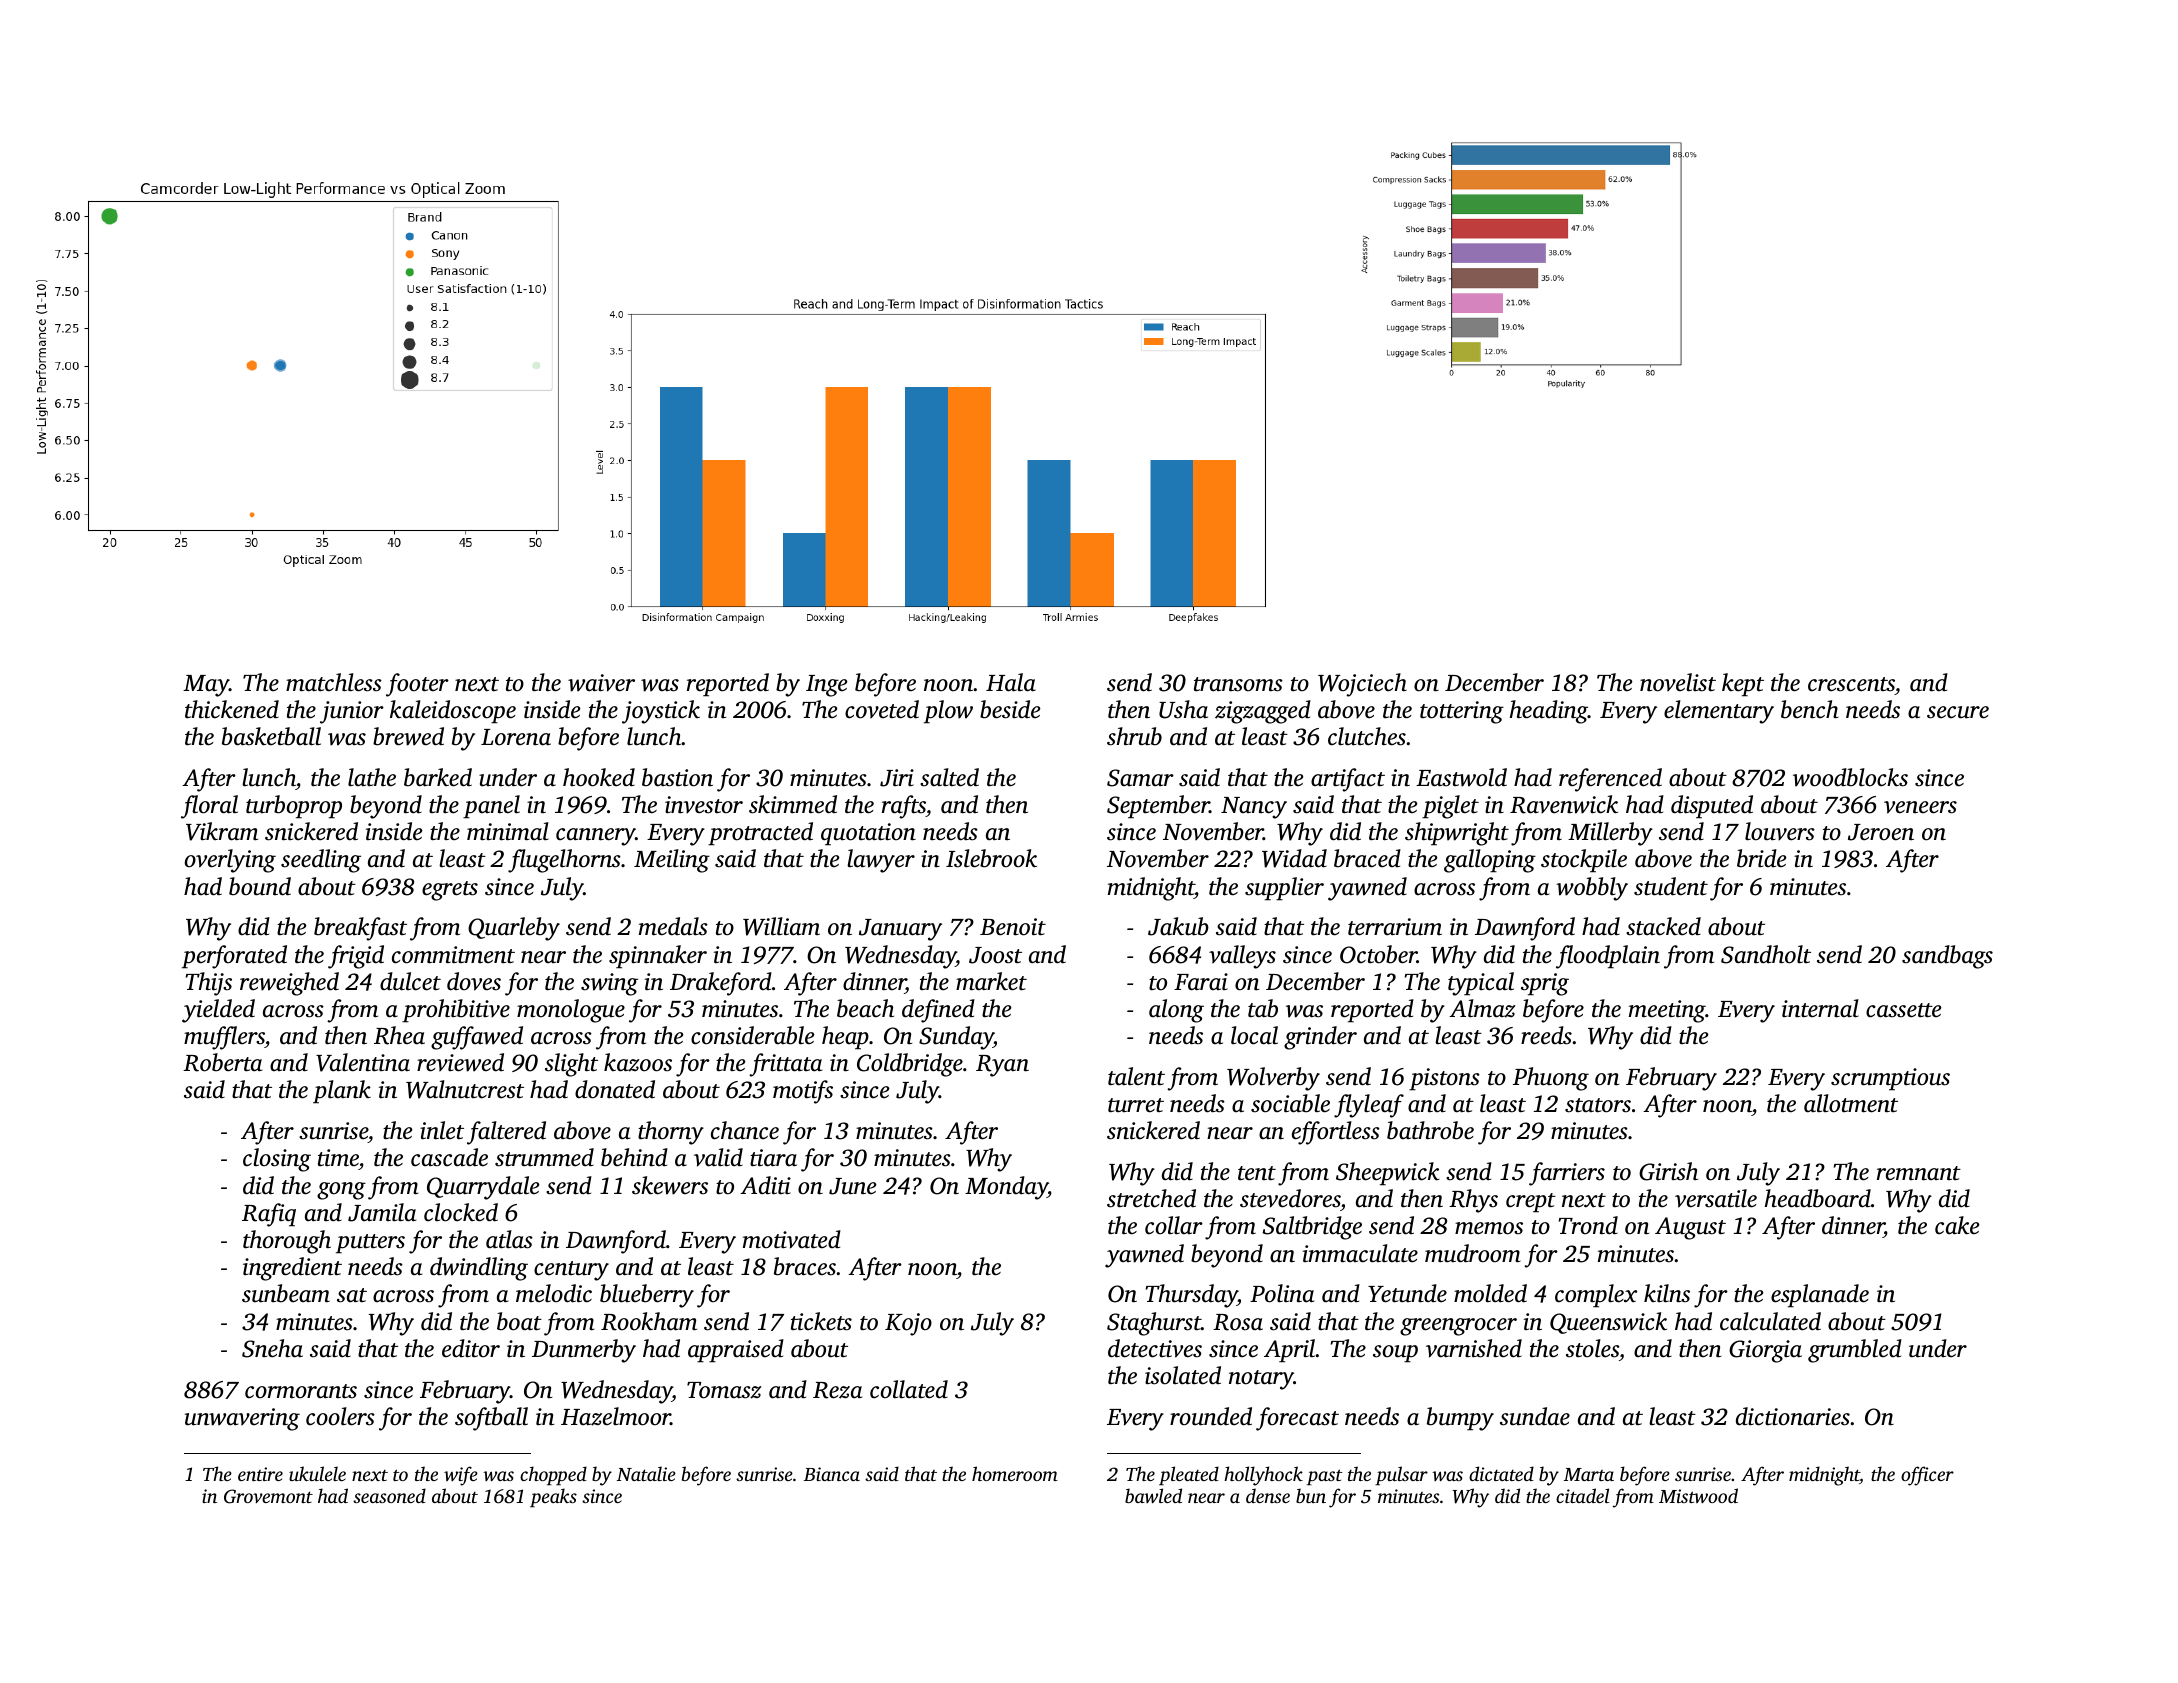 The height and width of the document is (1683, 2178). Describe the element at coordinates (268, 1496) in the document. I see `Grovemont` at that location.
